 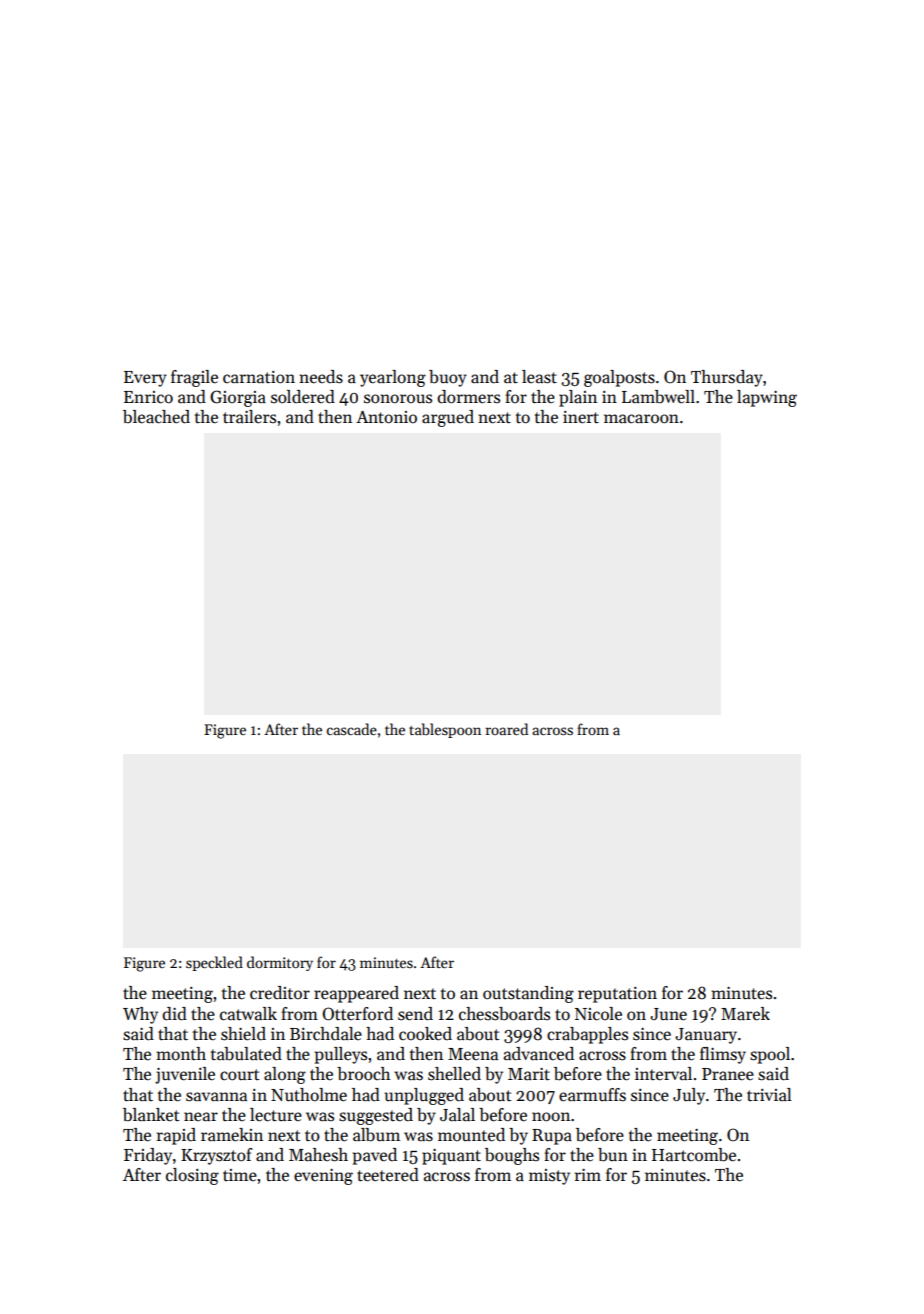 I want to click on trailers, so click(x=249, y=417).
